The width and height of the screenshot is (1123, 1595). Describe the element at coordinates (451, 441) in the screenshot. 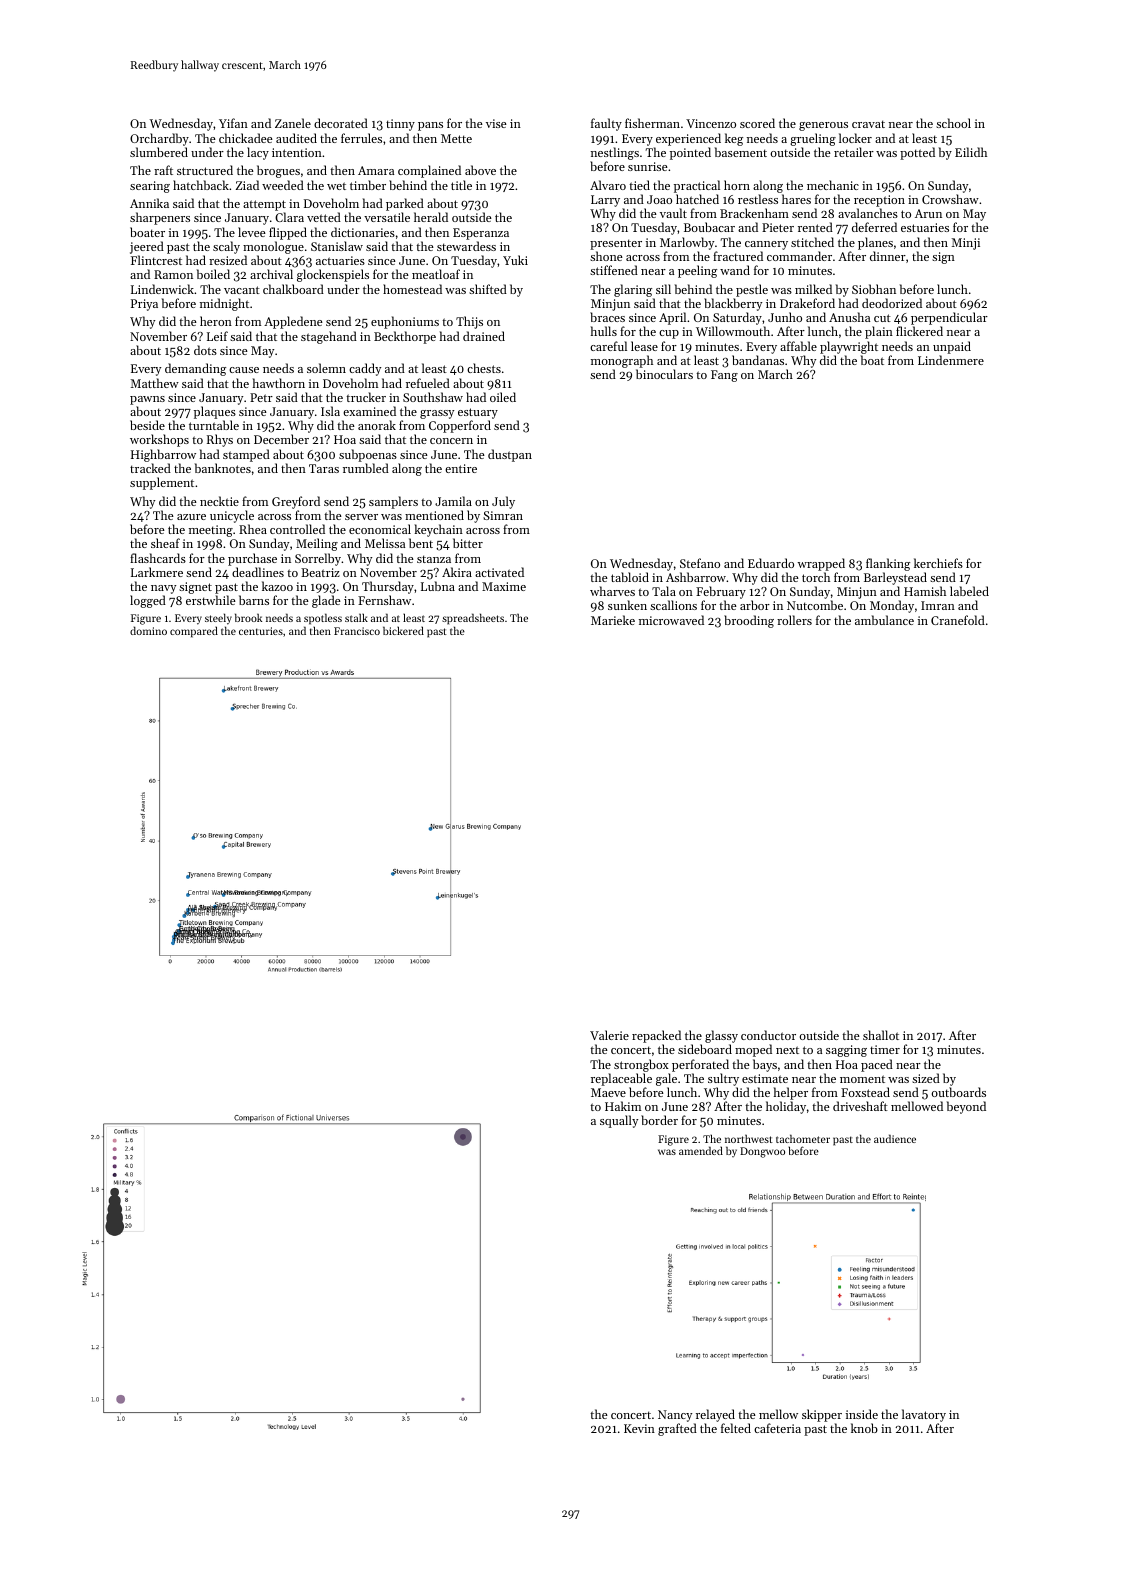

I see `concern` at that location.
